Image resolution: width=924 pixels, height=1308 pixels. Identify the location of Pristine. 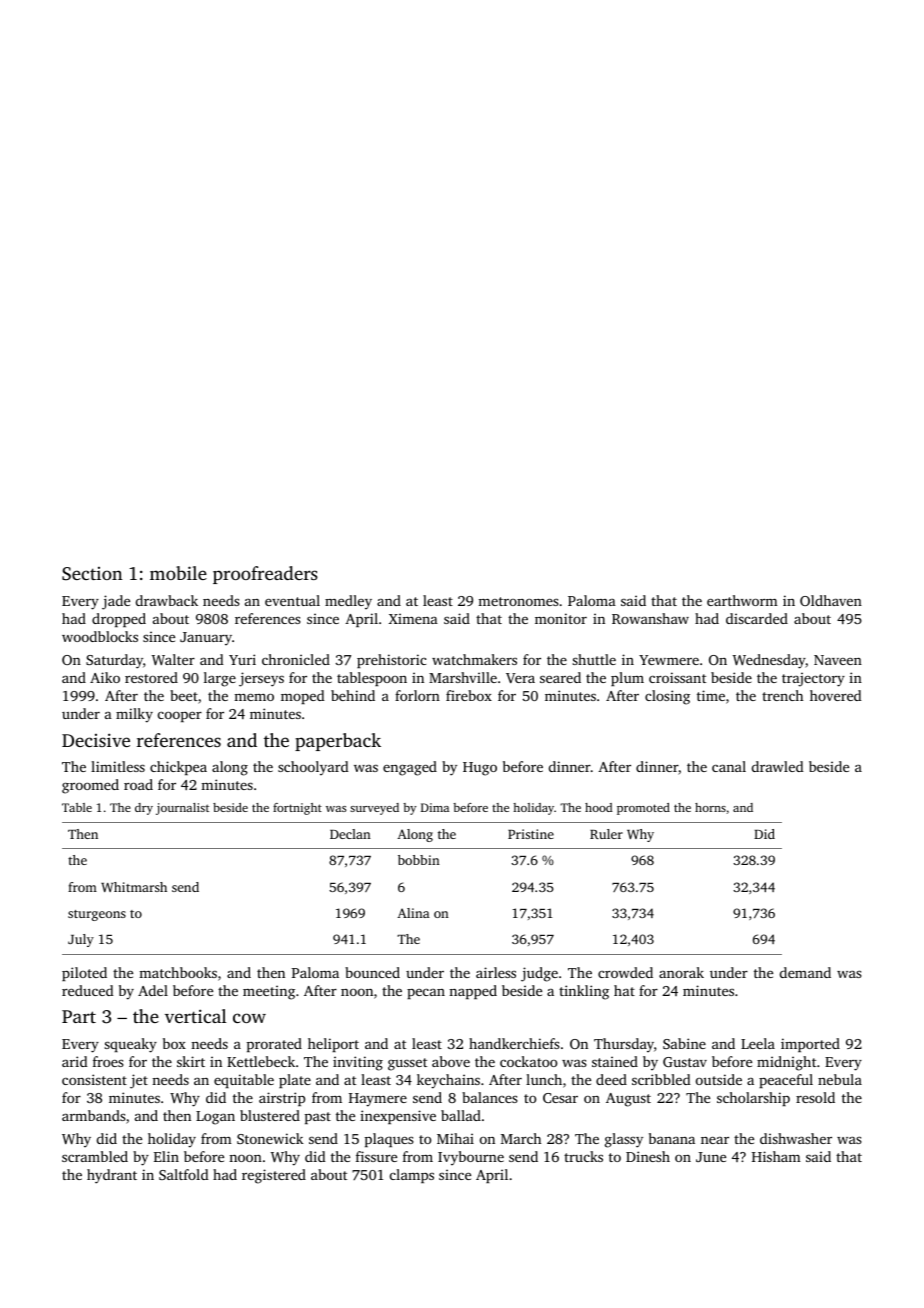
(531, 834).
